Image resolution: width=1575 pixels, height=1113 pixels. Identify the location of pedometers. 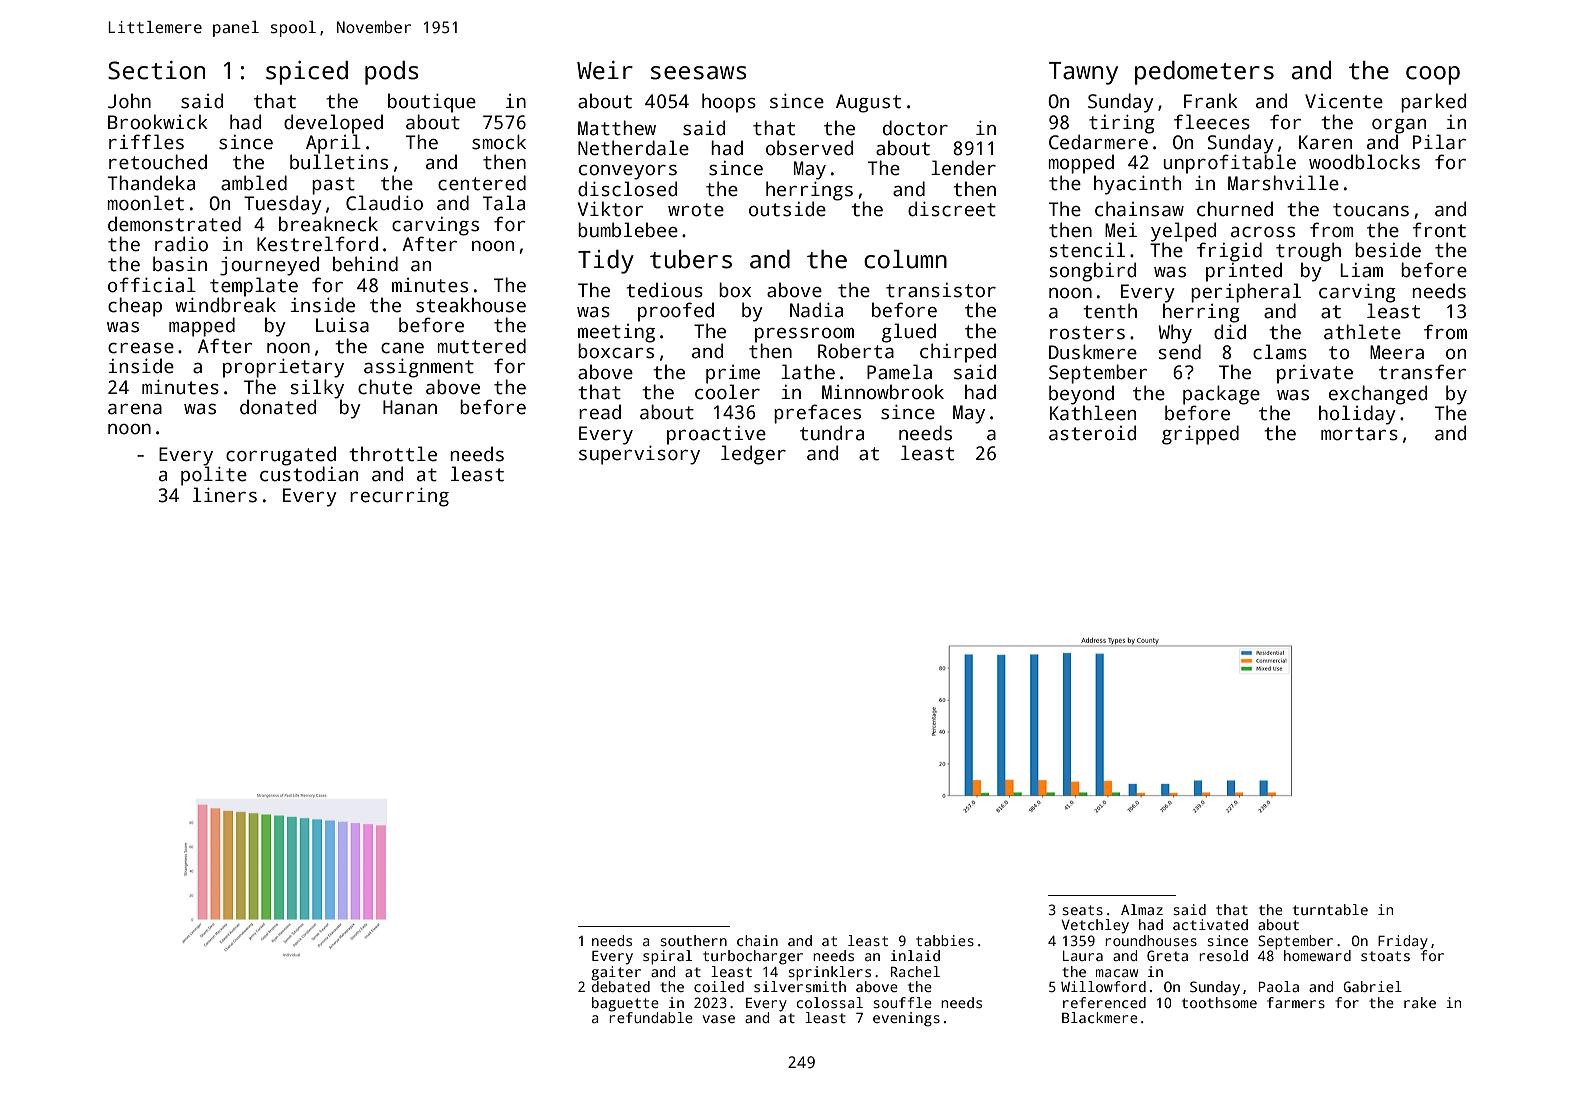
(1204, 73).
